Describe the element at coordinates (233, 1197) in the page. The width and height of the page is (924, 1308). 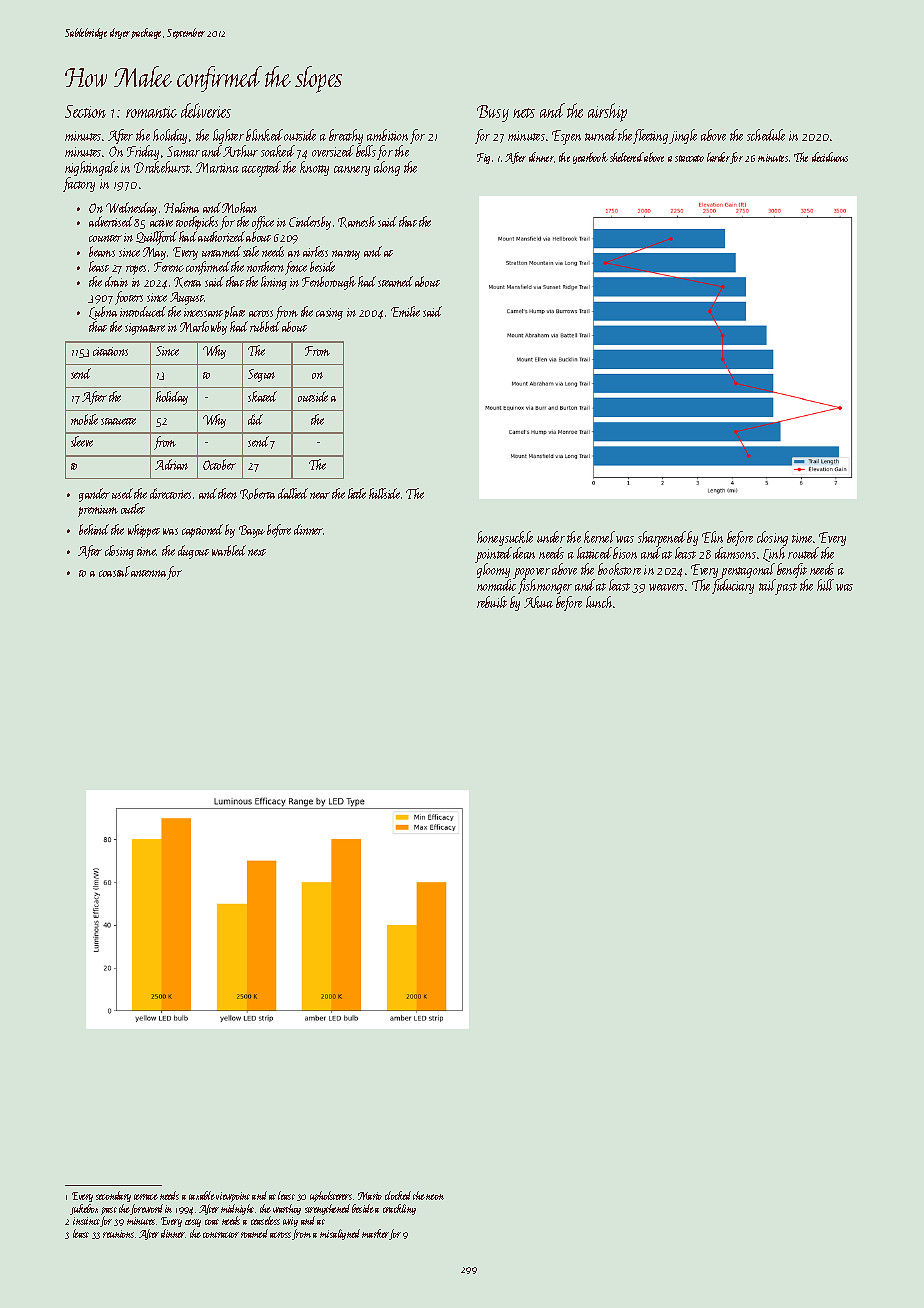
I see `viewpoint` at that location.
